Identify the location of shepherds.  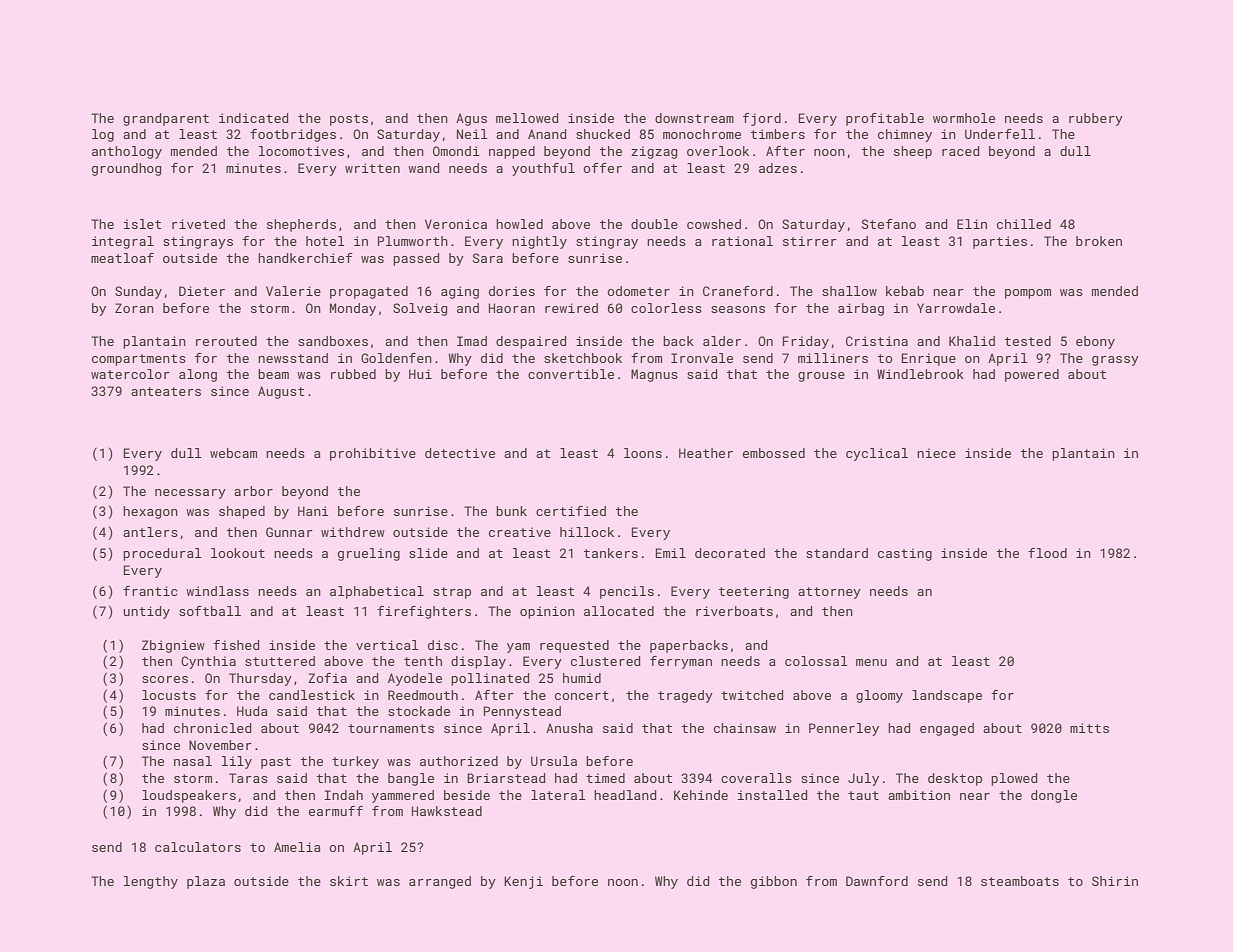
(301, 225).
